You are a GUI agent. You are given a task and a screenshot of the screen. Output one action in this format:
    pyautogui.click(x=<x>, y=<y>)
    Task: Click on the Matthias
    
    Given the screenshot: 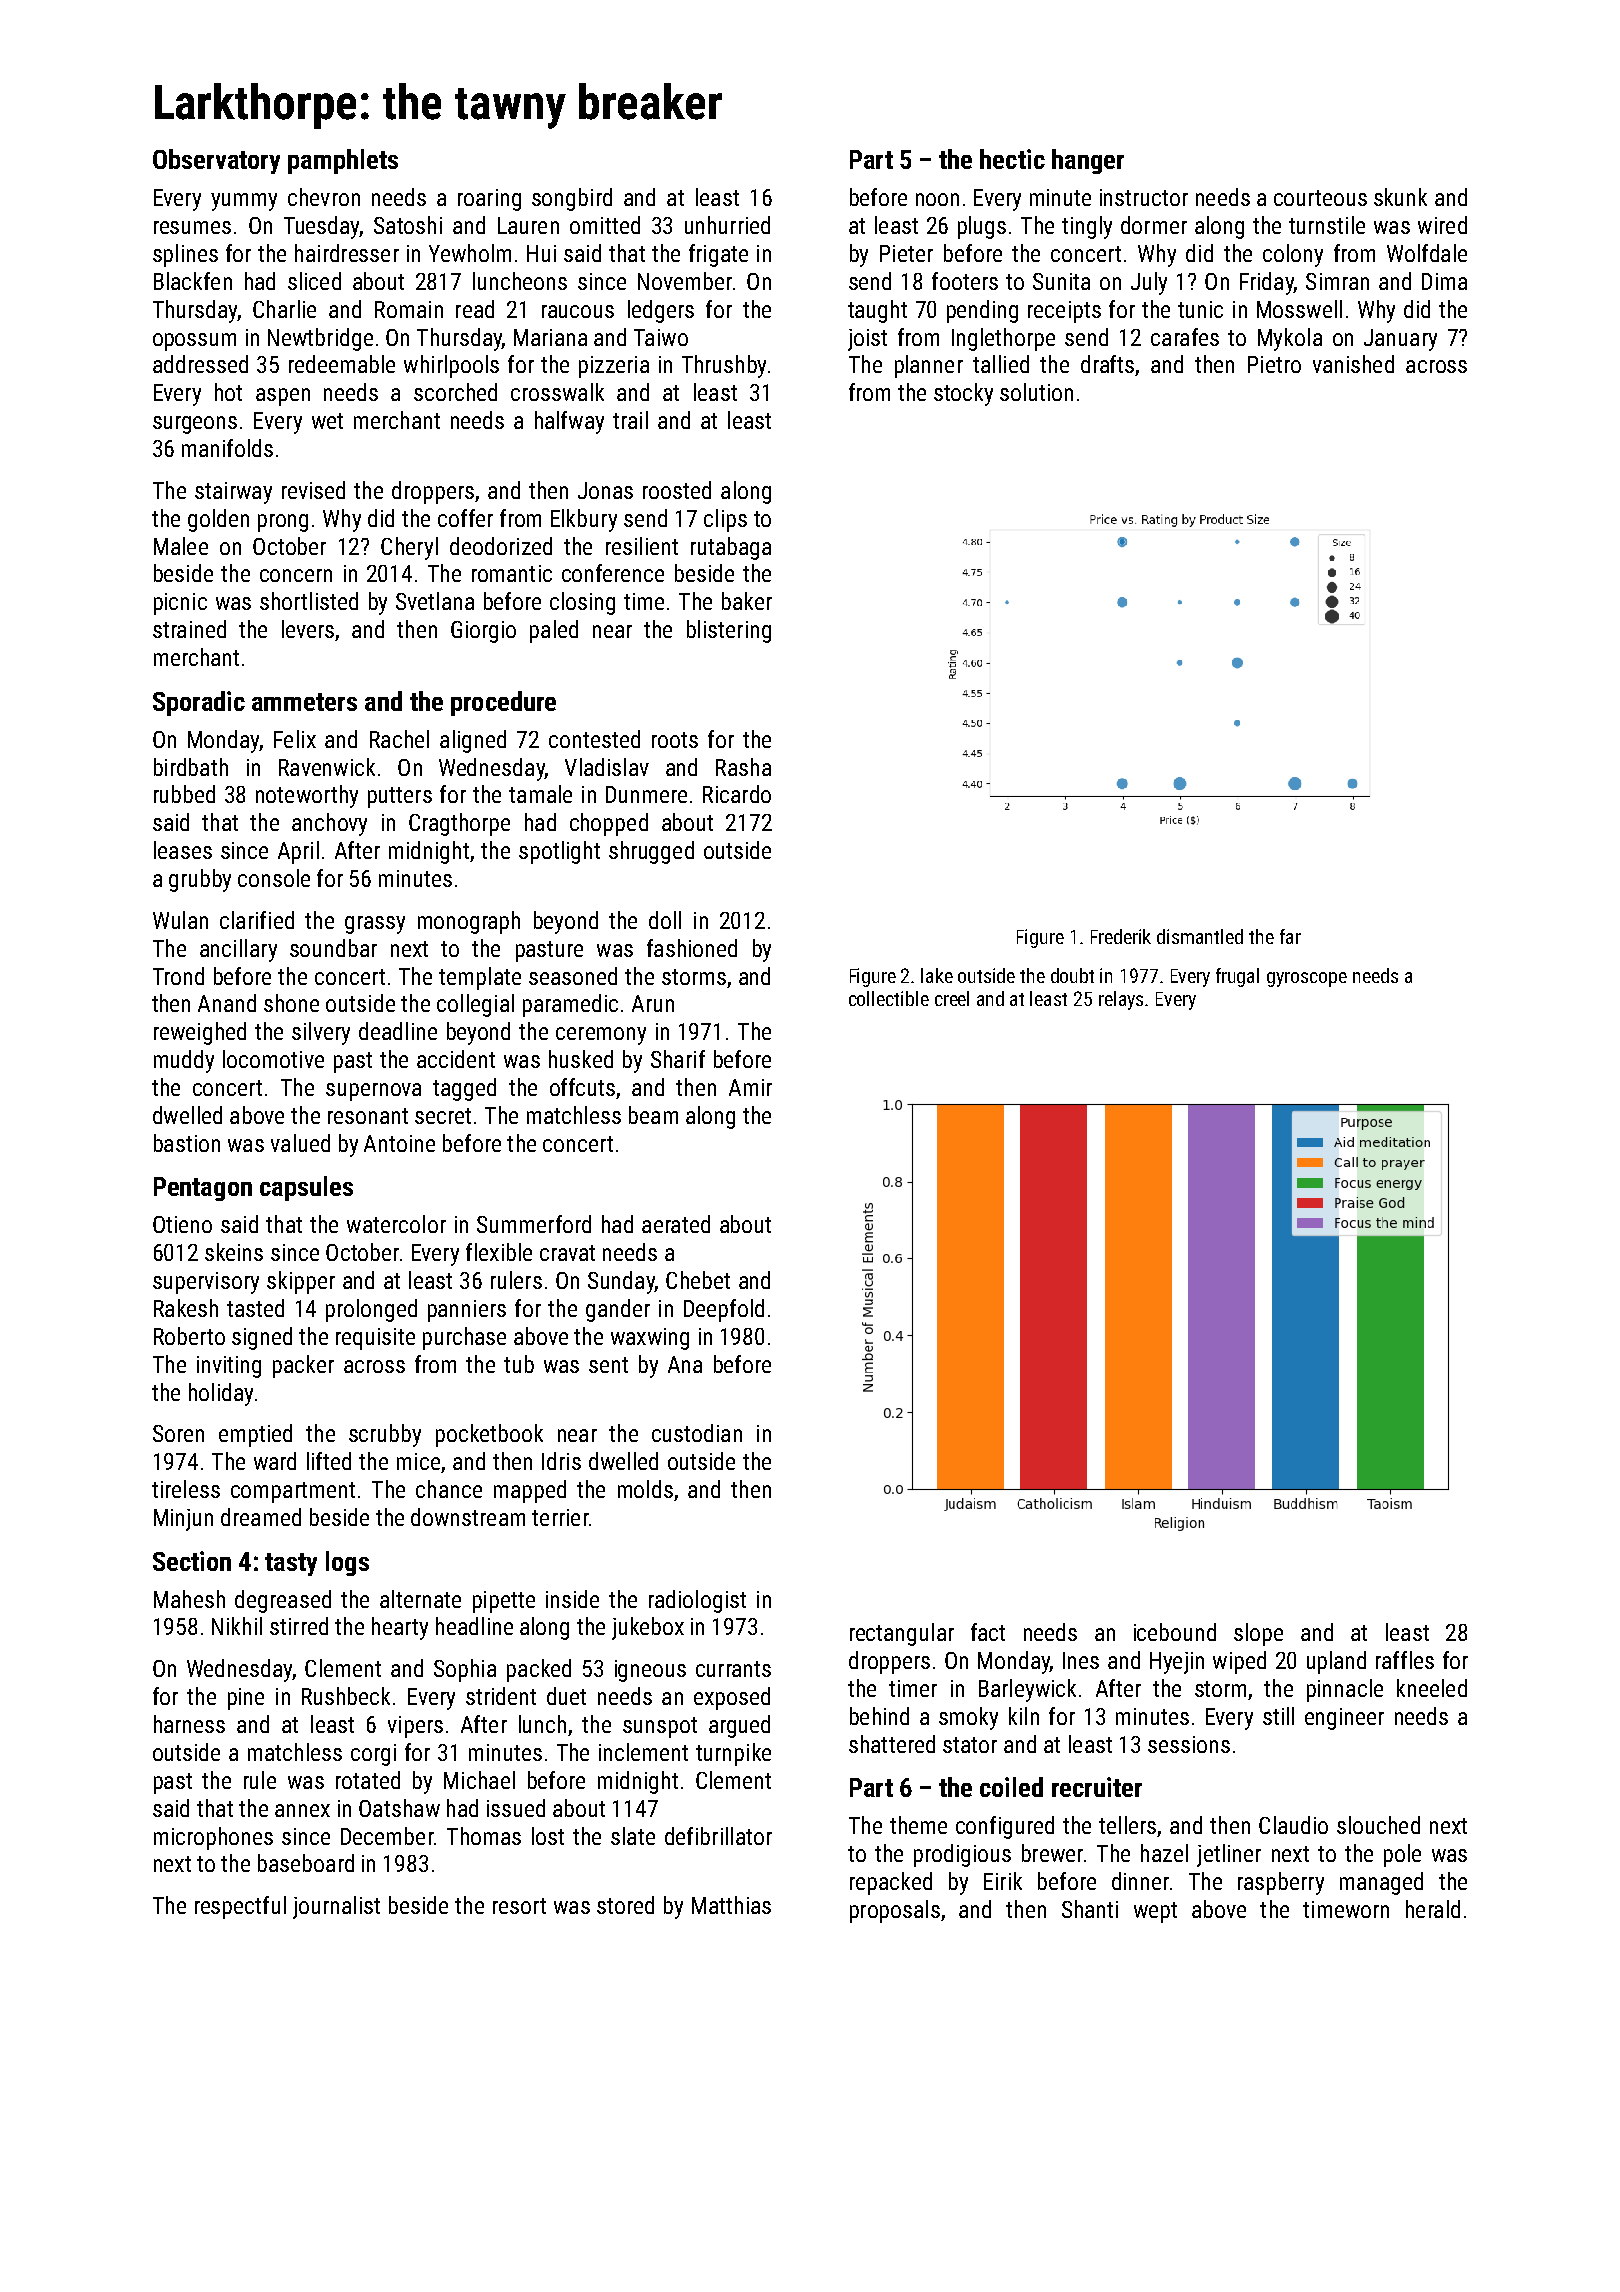 What is the action you would take?
    pyautogui.click(x=731, y=1905)
